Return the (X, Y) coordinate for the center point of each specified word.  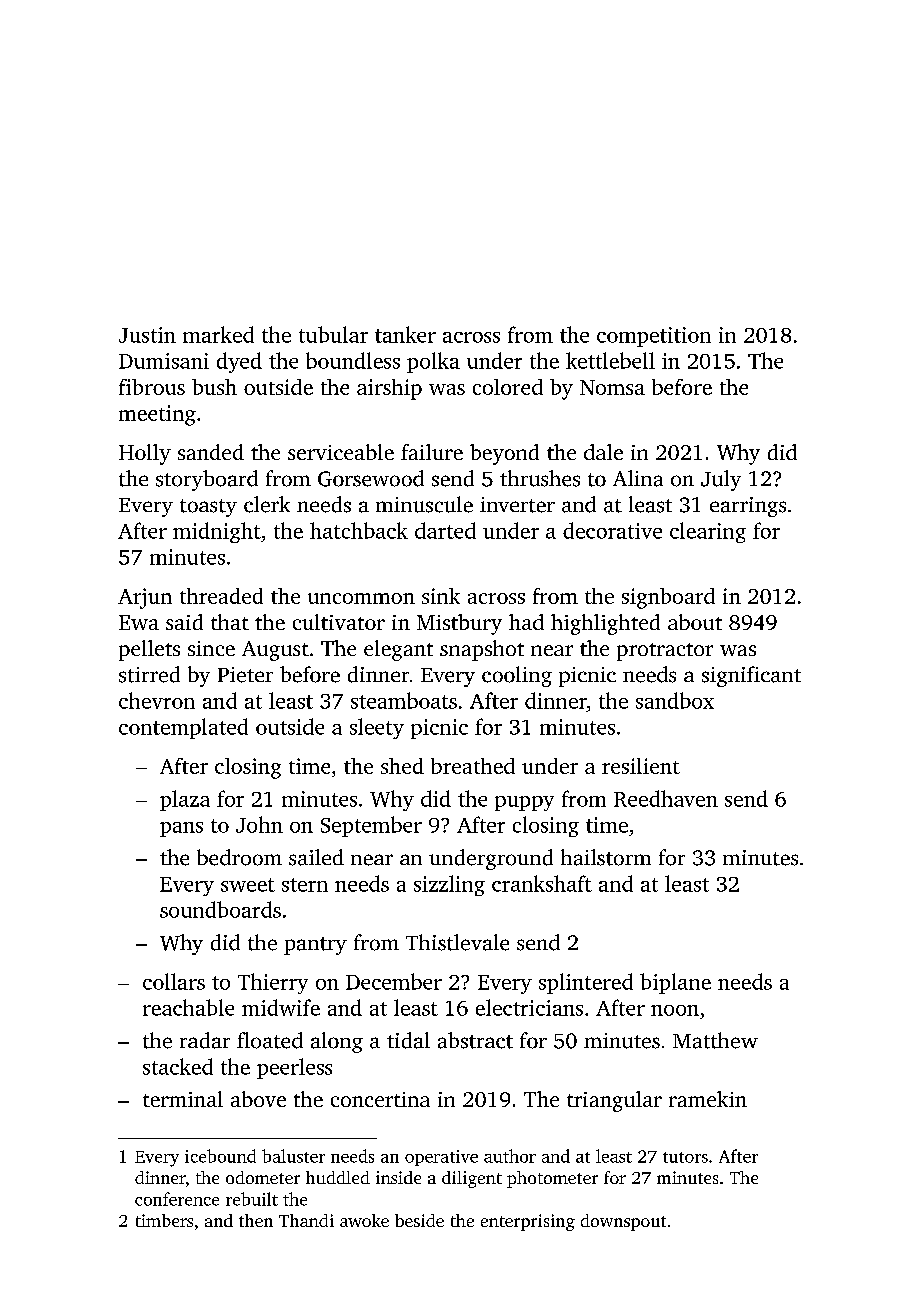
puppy (524, 803)
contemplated (183, 728)
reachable (188, 1007)
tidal (408, 1040)
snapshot (482, 650)
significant (751, 676)
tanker (405, 334)
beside (419, 1220)
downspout (623, 1222)
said (184, 622)
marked (218, 334)
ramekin (708, 1099)
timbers (164, 1220)
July (721, 480)
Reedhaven (666, 798)
